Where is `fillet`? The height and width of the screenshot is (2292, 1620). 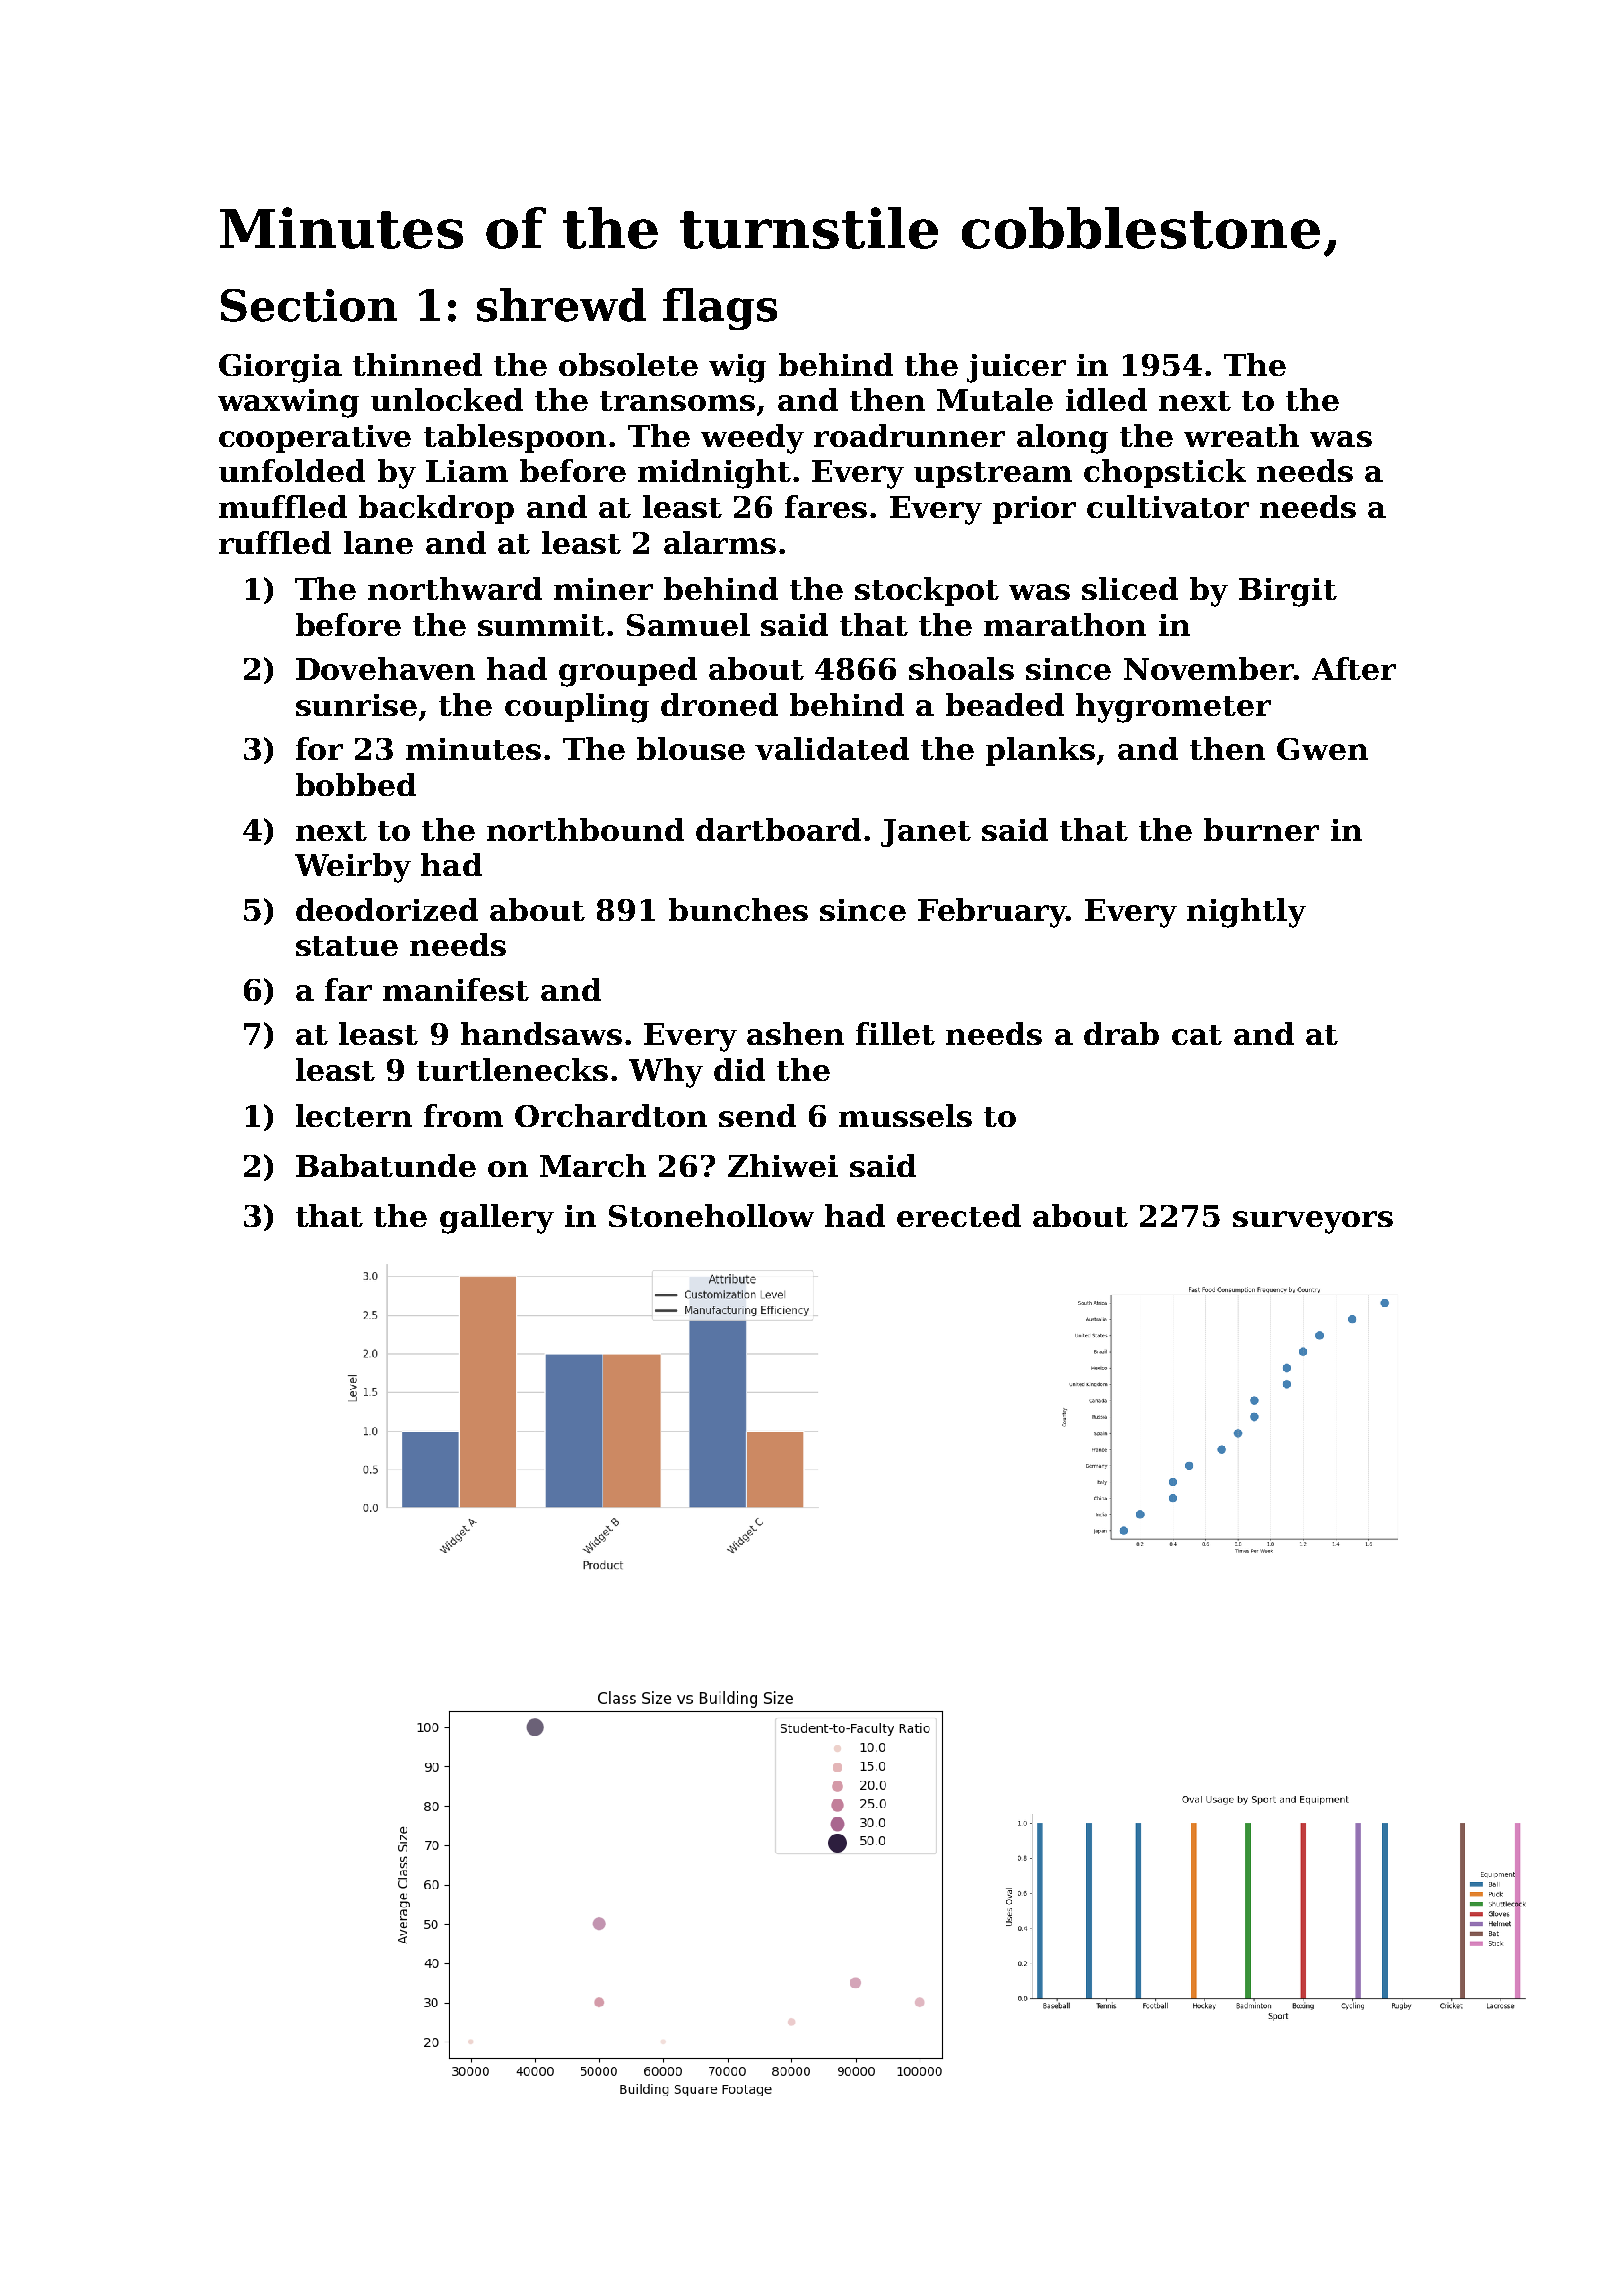 fillet is located at coordinates (895, 1033).
